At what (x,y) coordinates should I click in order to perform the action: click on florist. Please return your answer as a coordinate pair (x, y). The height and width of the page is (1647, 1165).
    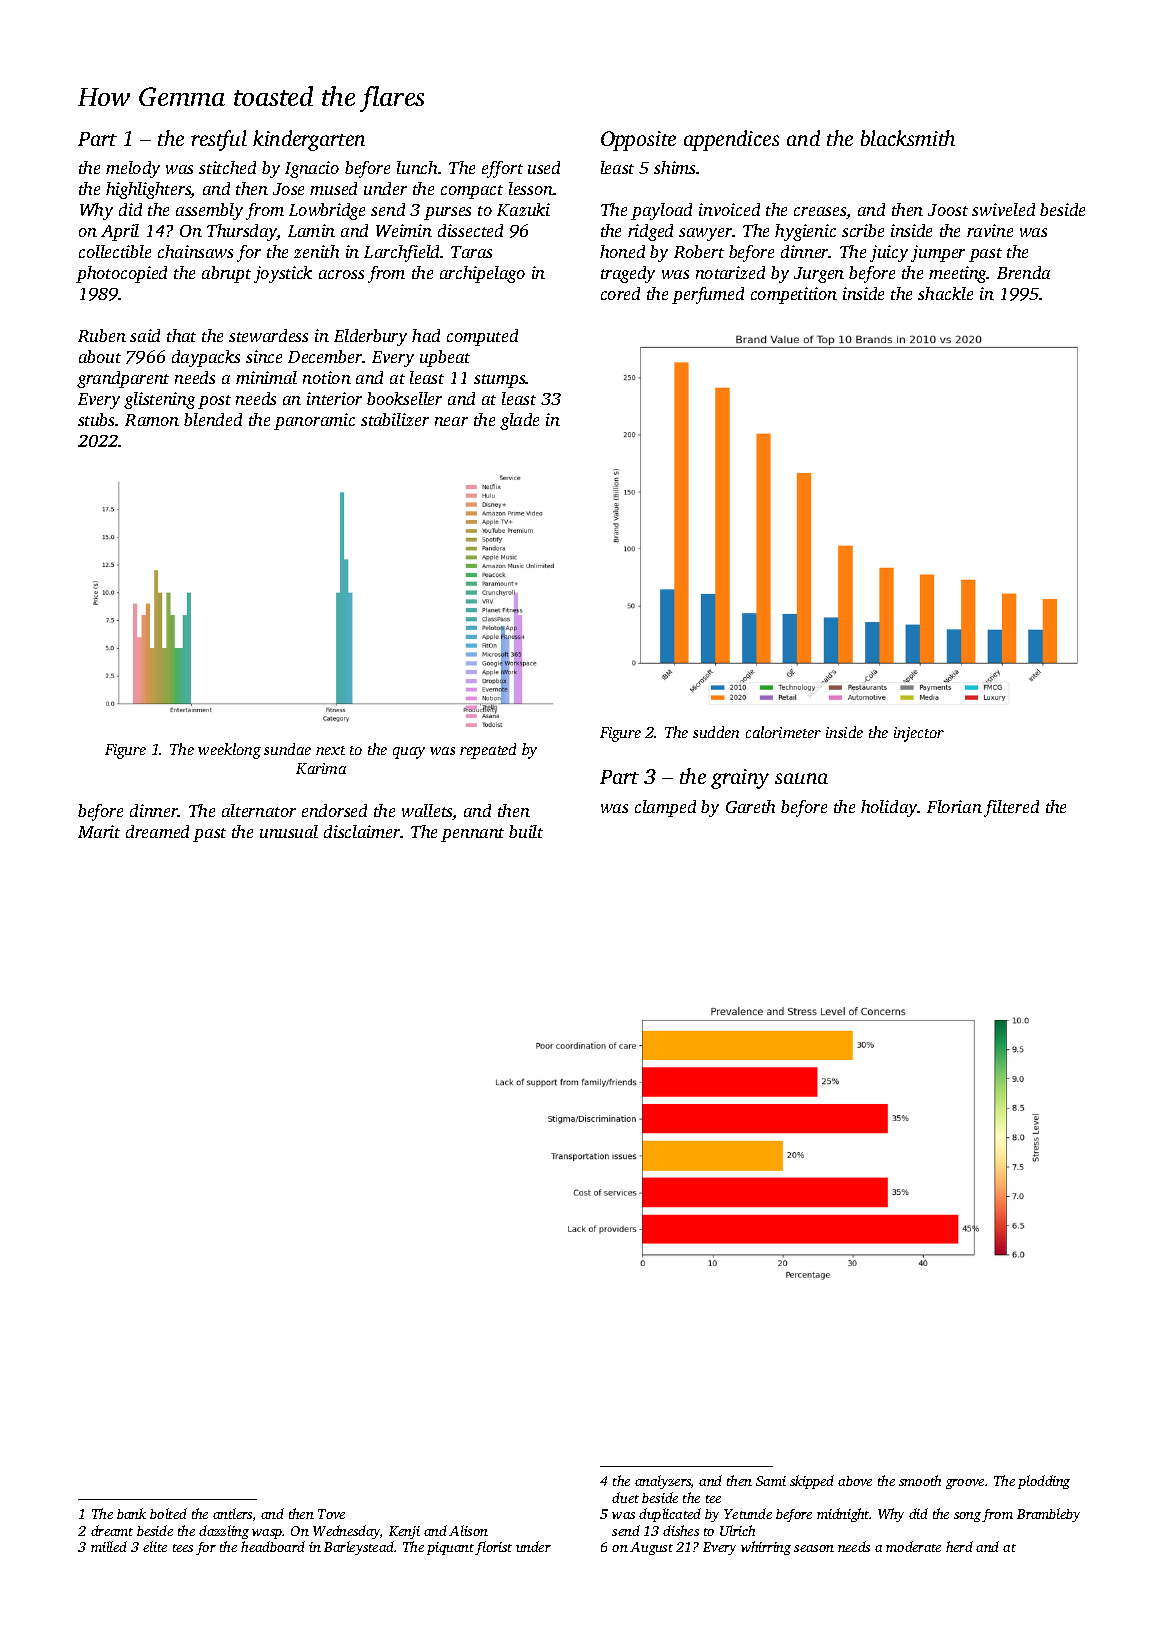
    Looking at the image, I should click on (493, 1548).
